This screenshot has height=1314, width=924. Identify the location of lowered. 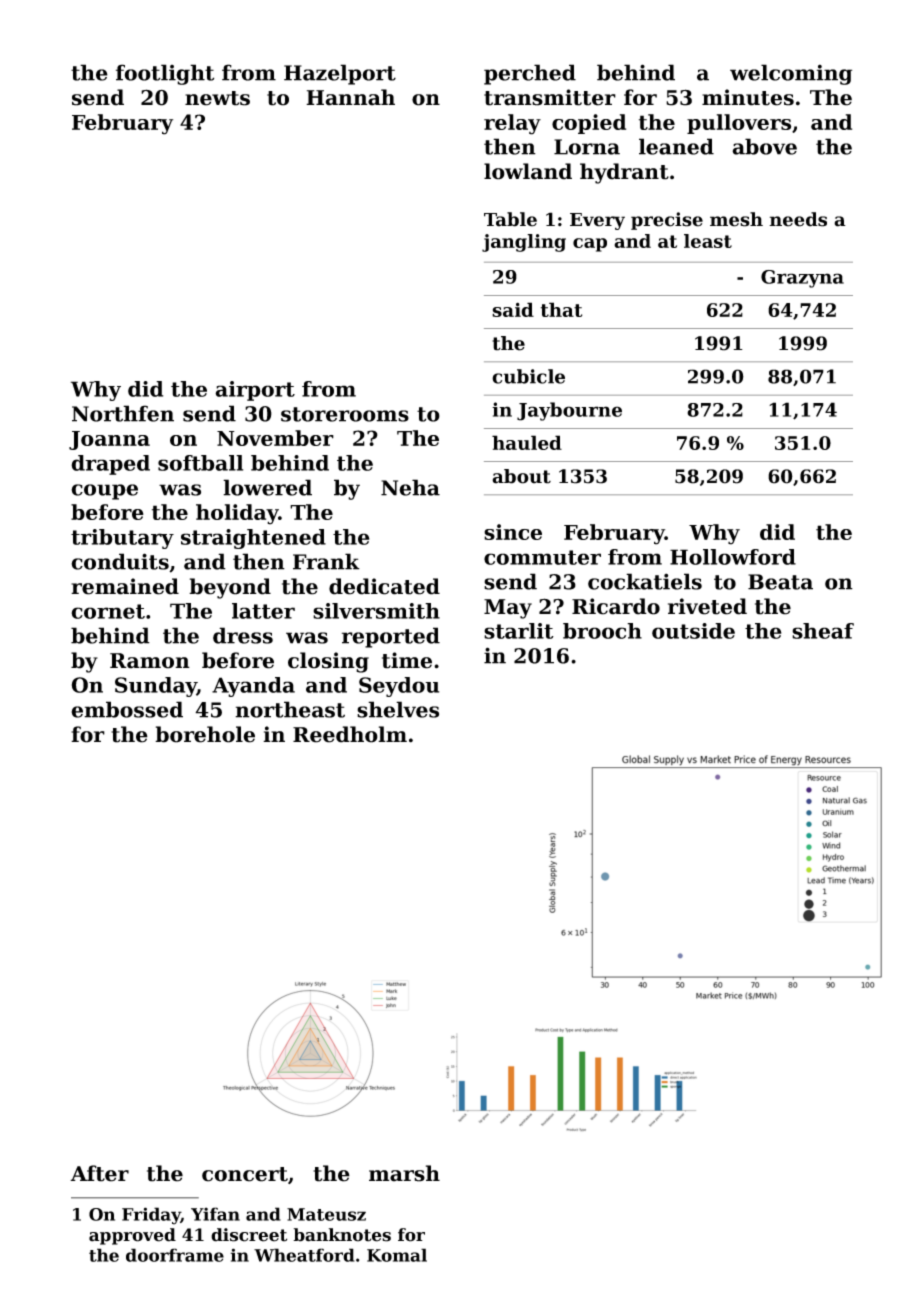
(267, 487).
